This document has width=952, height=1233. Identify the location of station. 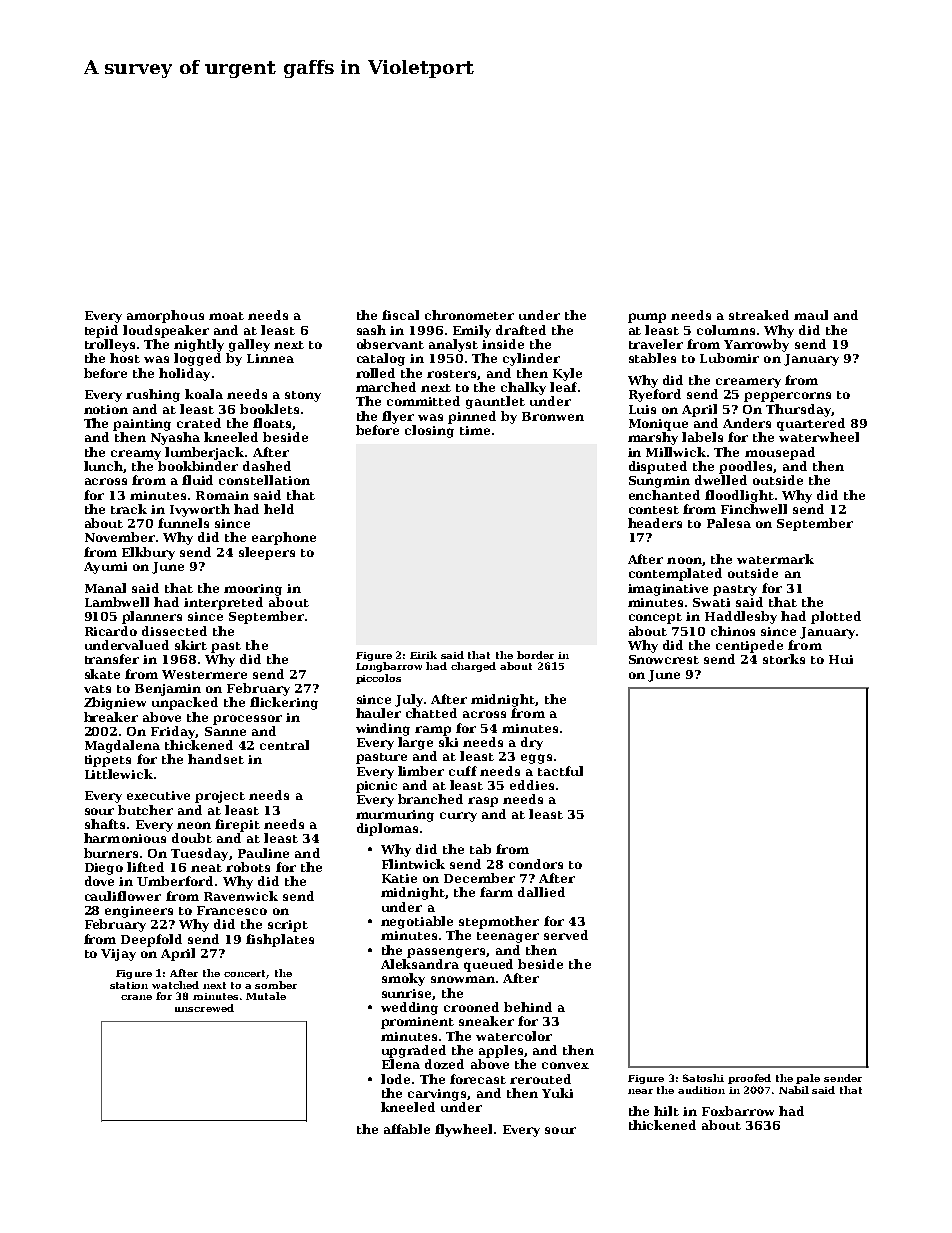
(129, 985).
